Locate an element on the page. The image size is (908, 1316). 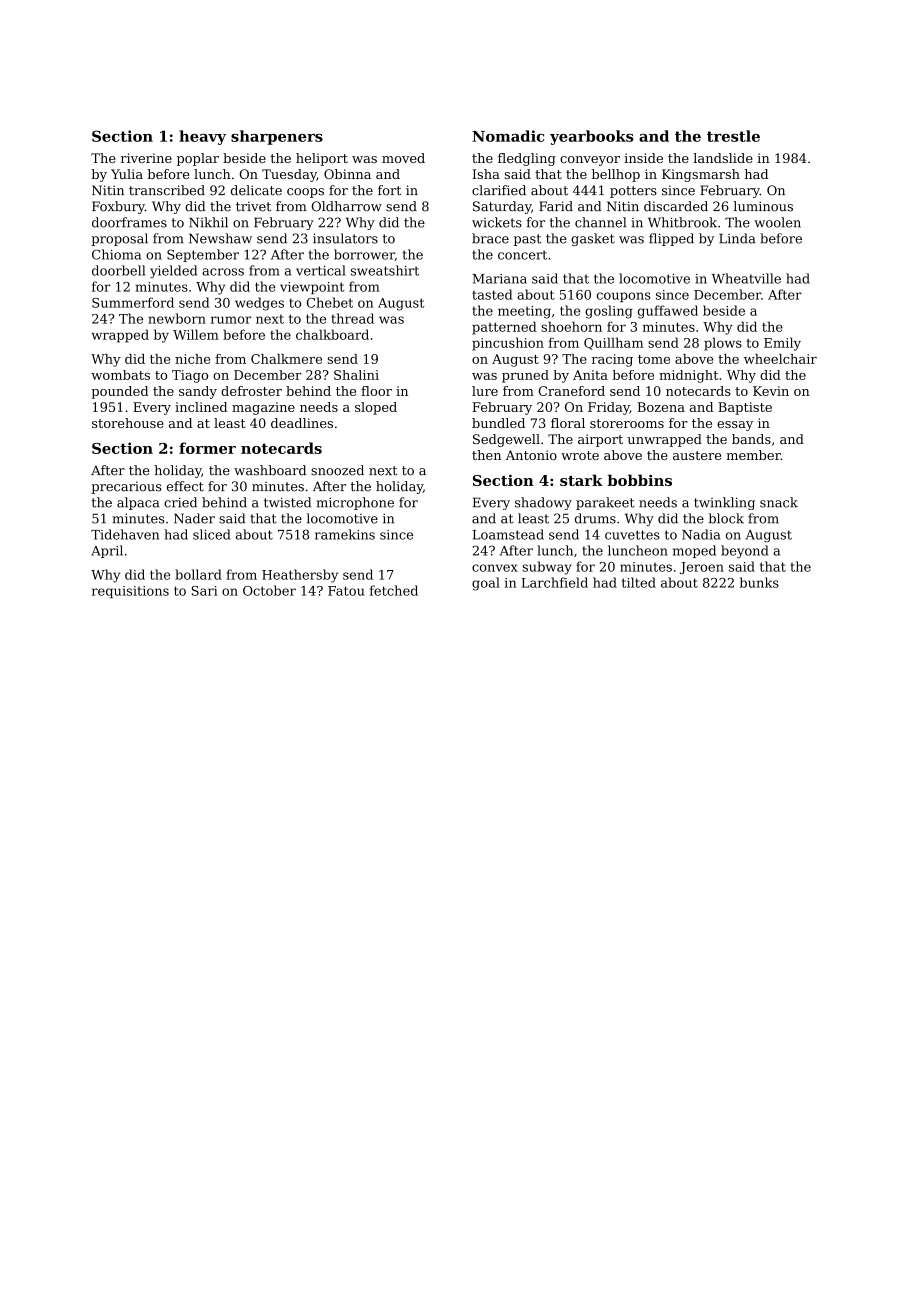
snack is located at coordinates (779, 502).
